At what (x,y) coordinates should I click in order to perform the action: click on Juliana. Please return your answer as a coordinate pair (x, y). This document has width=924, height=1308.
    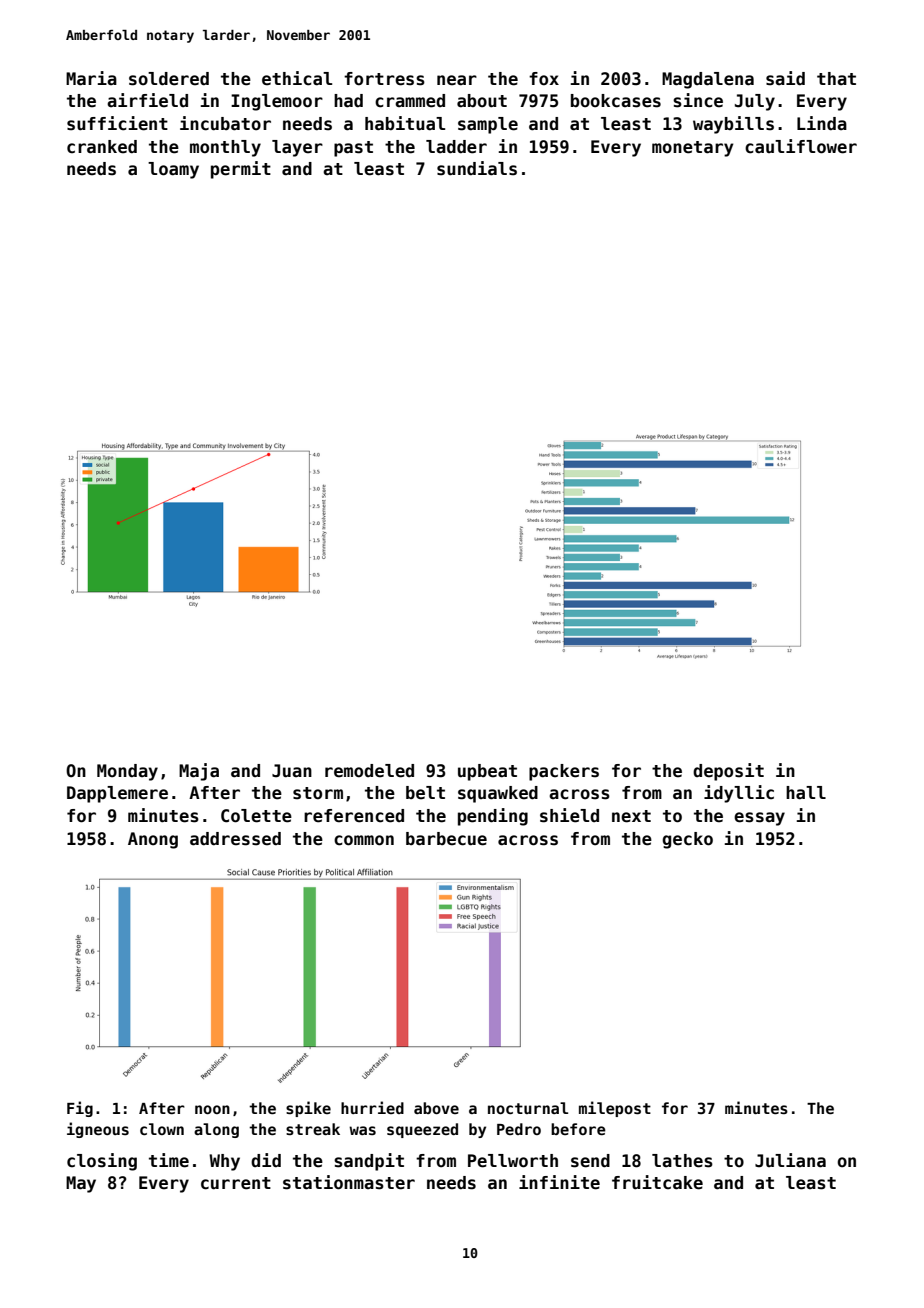
    Looking at the image, I should click on (790, 1160).
